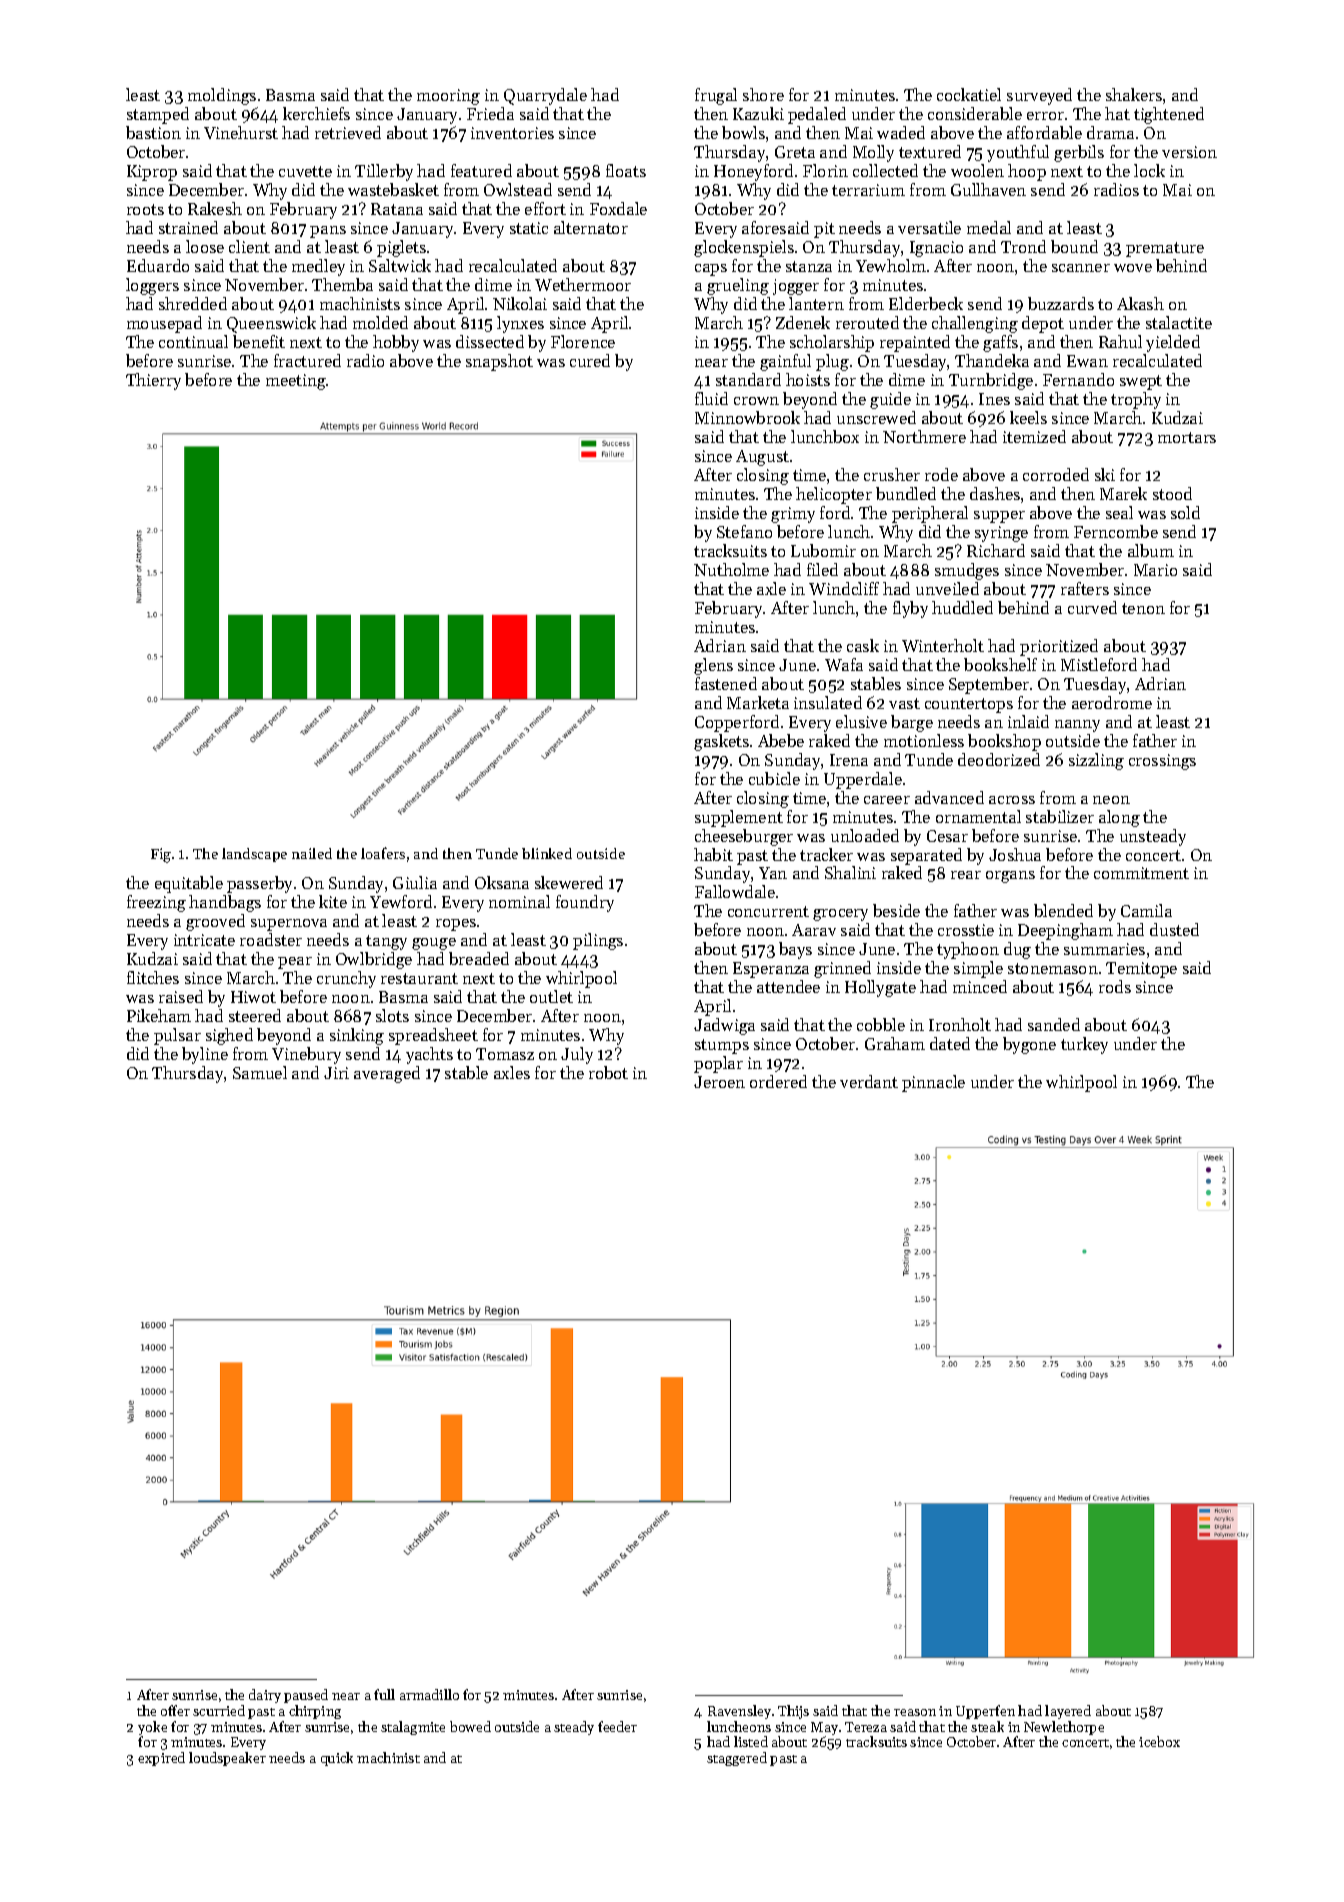 The width and height of the page is (1344, 1902). What do you see at coordinates (175, 1710) in the page?
I see `offer` at bounding box center [175, 1710].
